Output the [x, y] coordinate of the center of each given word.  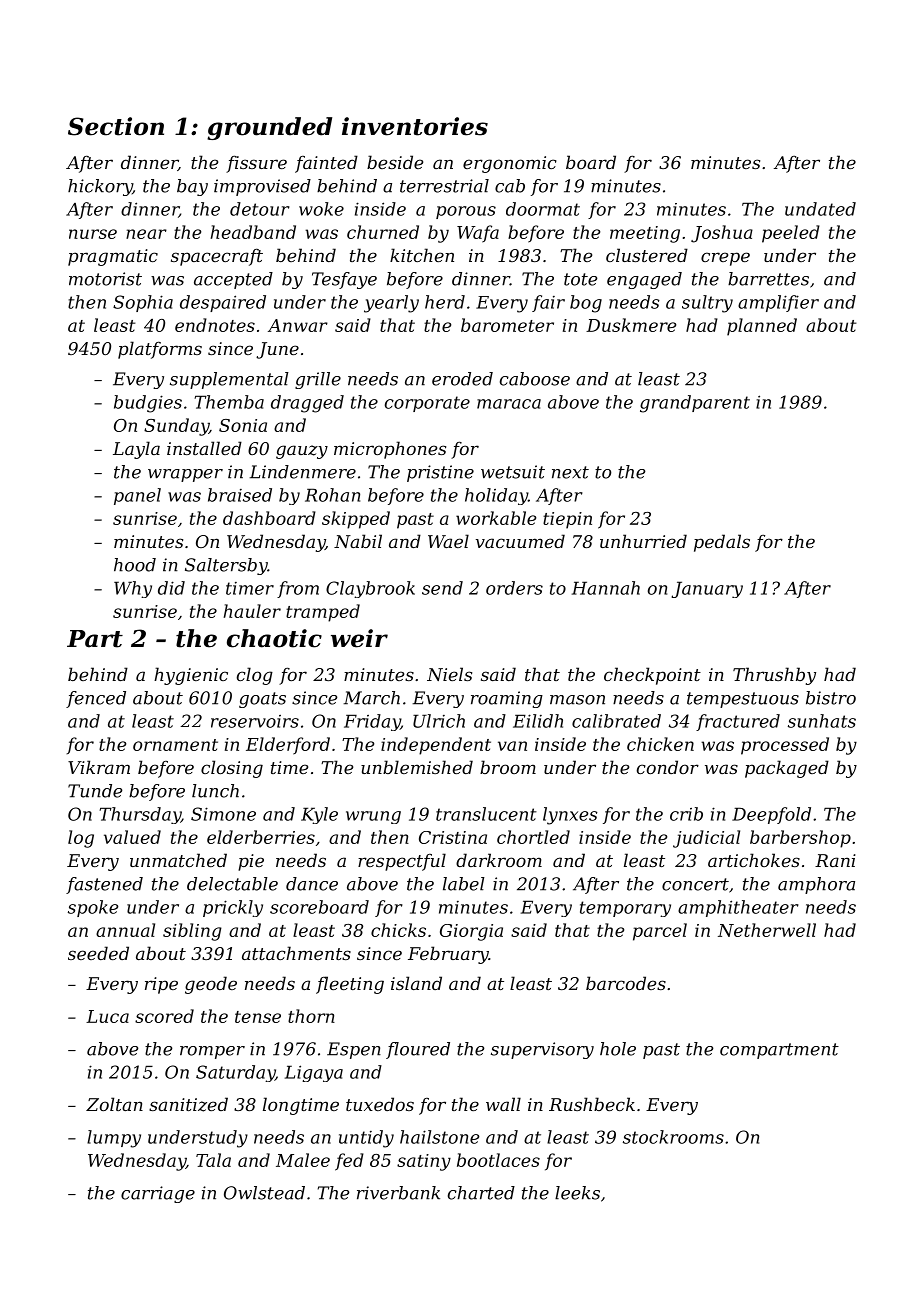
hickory [100, 187]
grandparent [695, 404]
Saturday [235, 1073]
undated [820, 209]
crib [686, 814]
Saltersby [226, 566]
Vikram [99, 767]
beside [395, 162]
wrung [373, 817]
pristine [440, 473]
